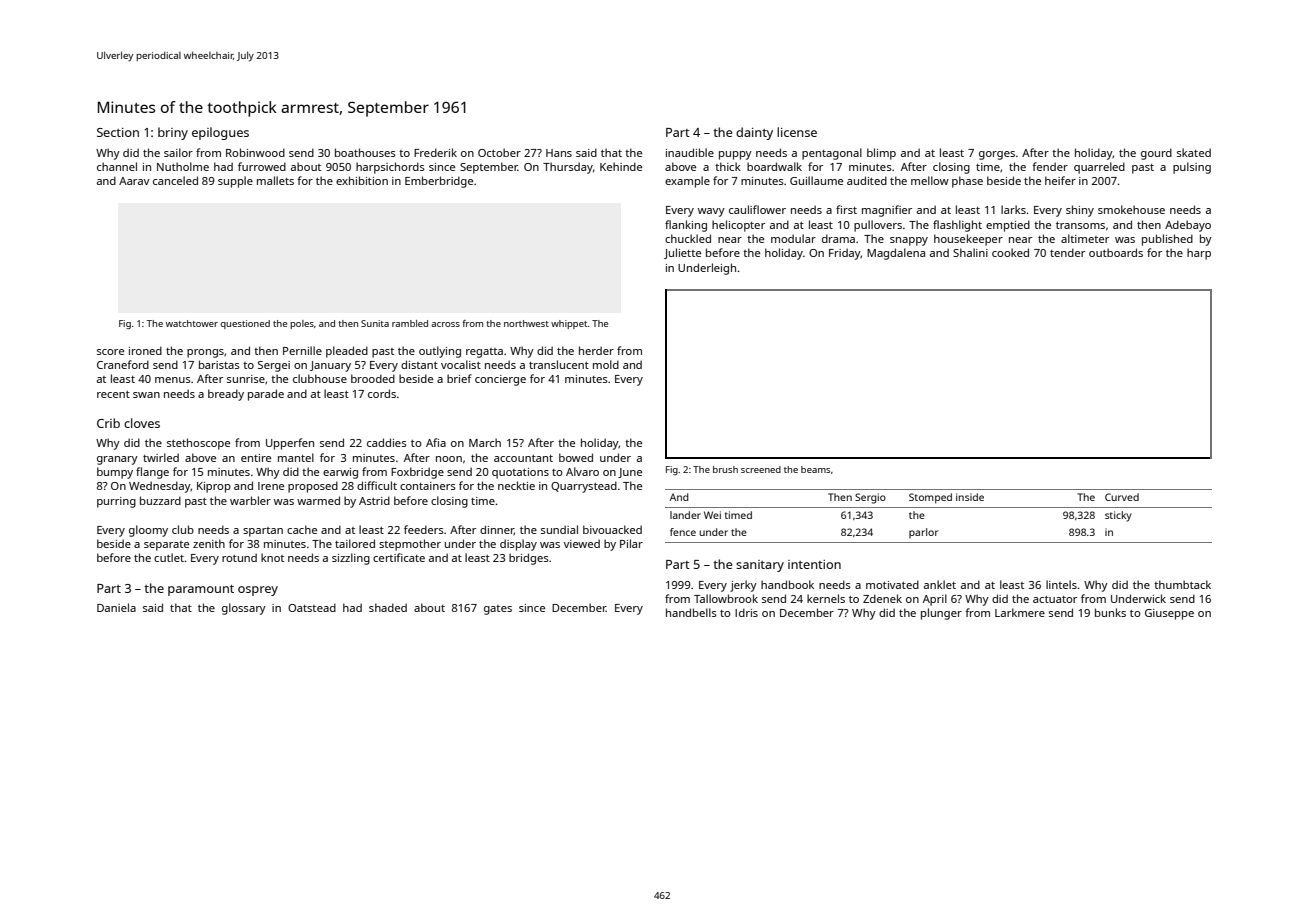  What do you see at coordinates (838, 238) in the screenshot?
I see `drama` at bounding box center [838, 238].
